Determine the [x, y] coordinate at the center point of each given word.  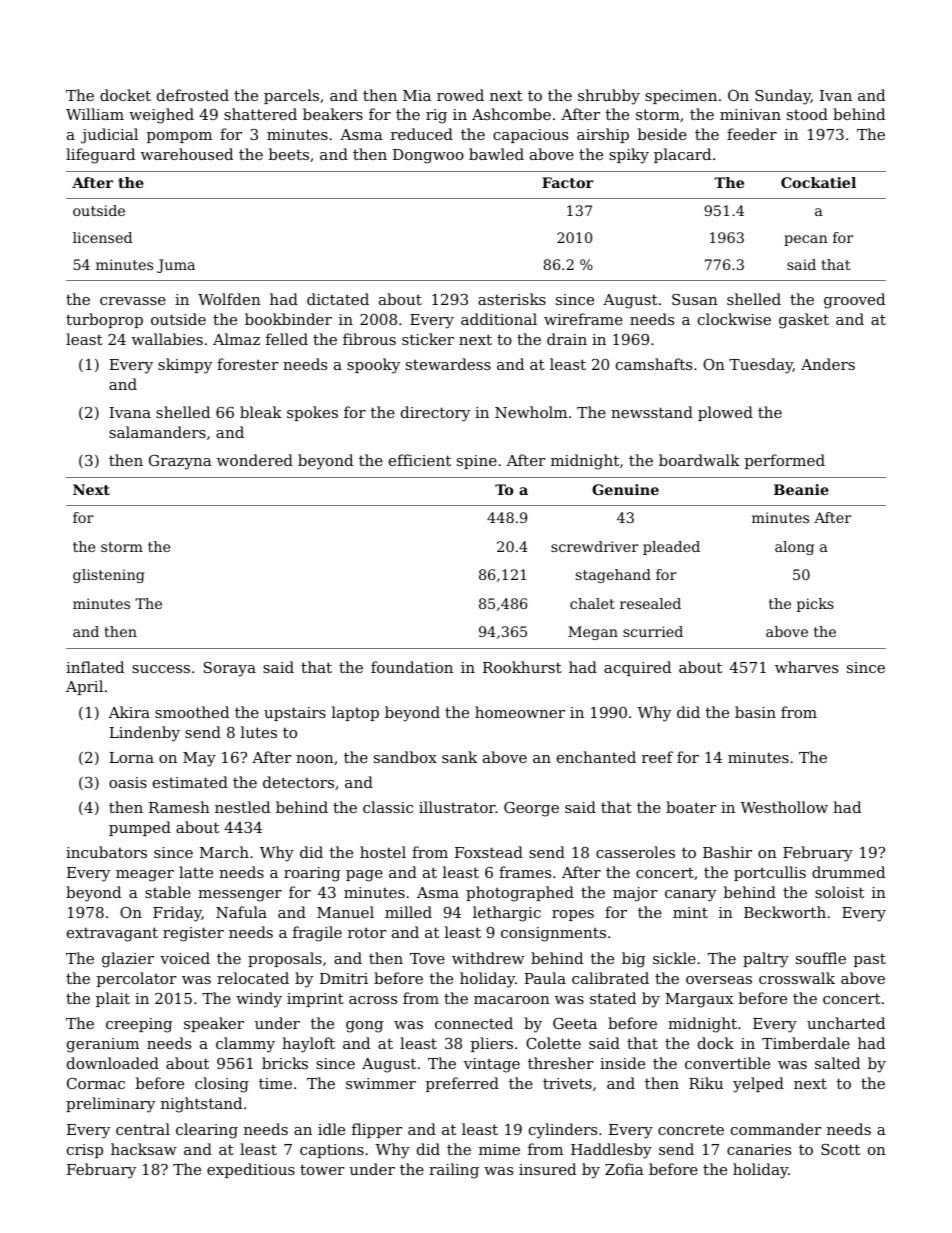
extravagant [112, 934]
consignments [553, 934]
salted [837, 1063]
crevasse [133, 301]
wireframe [583, 319]
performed [785, 461]
